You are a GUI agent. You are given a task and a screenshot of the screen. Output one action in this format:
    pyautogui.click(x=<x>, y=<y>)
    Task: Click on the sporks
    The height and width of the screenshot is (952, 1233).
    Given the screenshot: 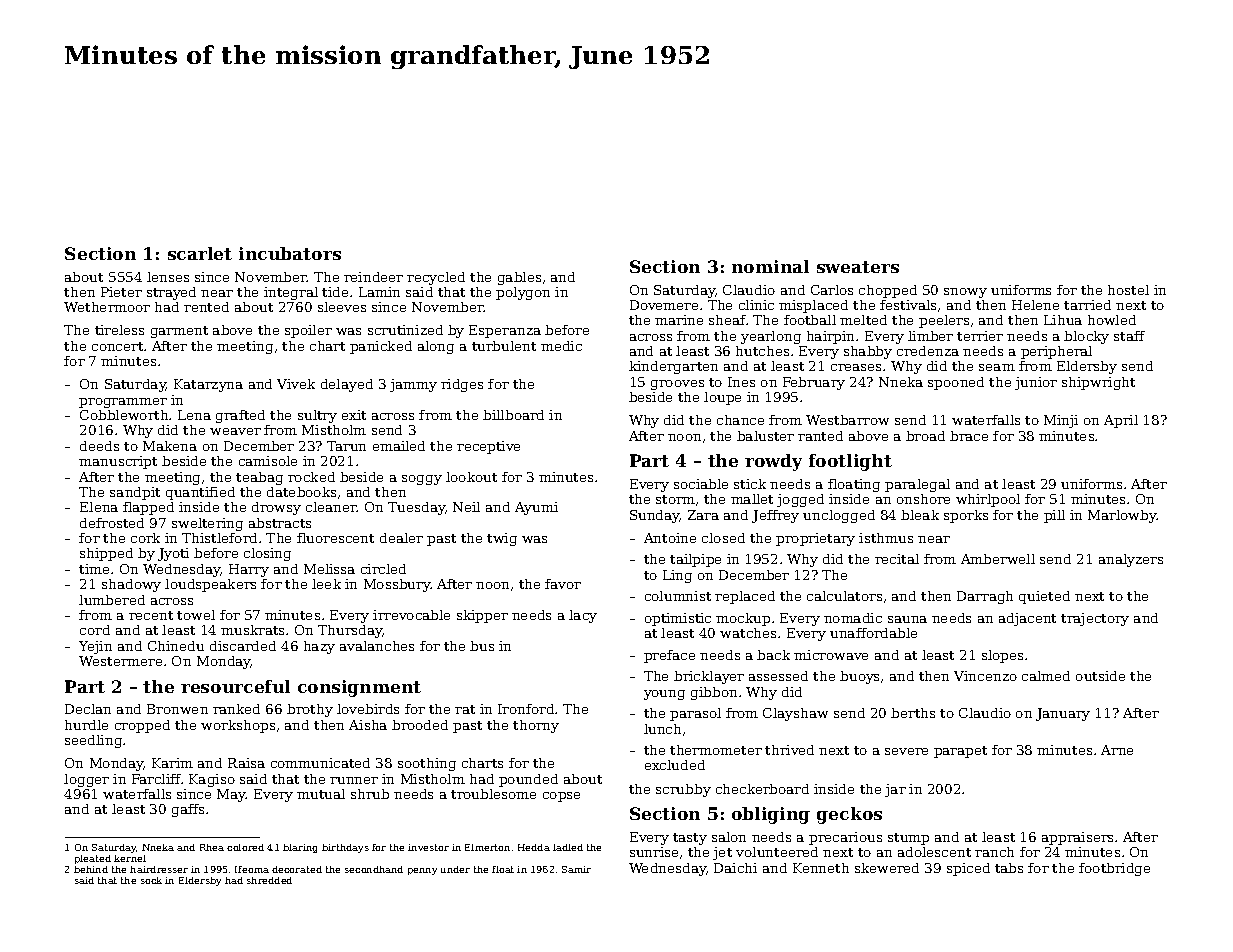 What is the action you would take?
    pyautogui.click(x=966, y=516)
